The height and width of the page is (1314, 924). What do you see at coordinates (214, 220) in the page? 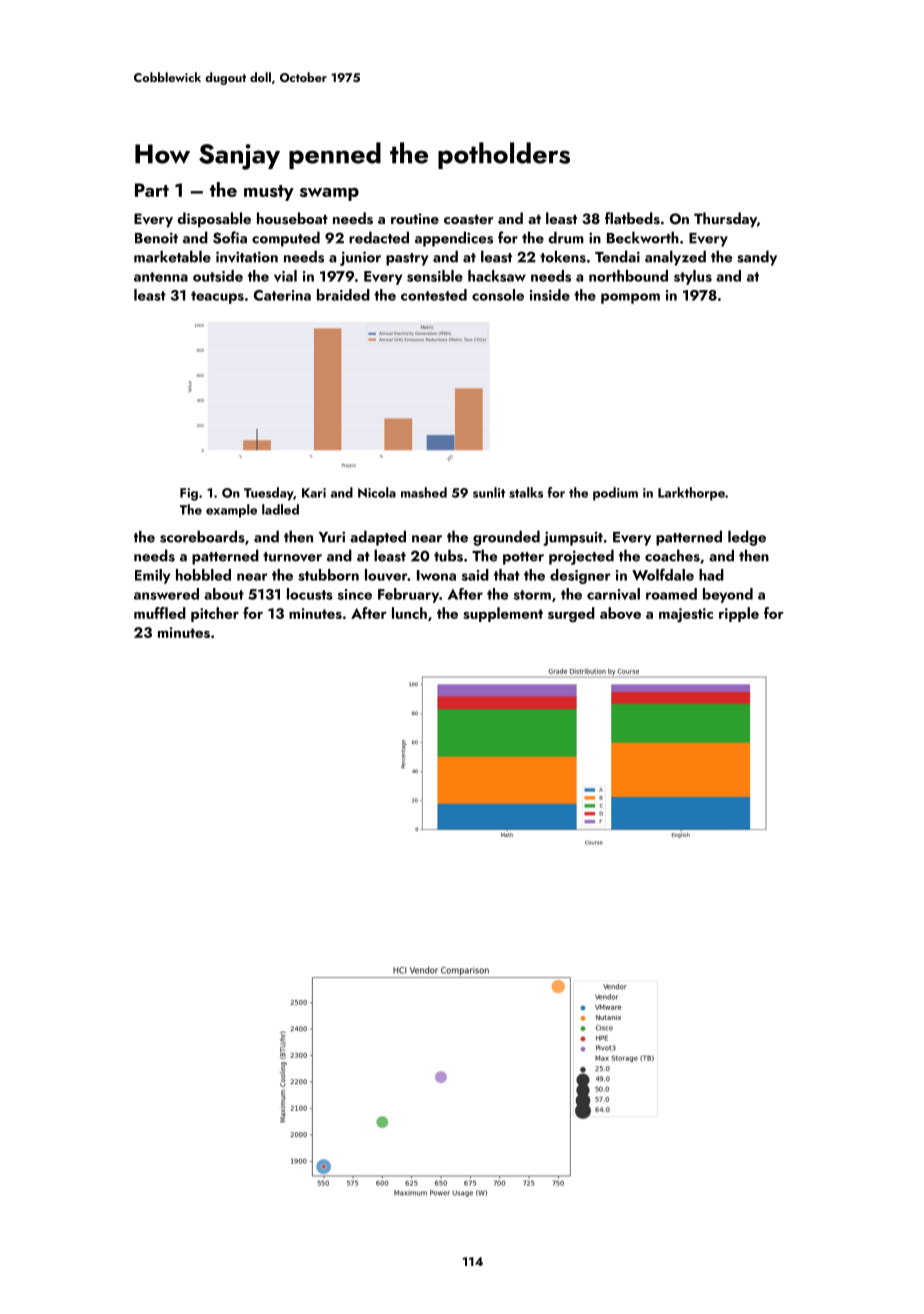
I see `disposable` at bounding box center [214, 220].
